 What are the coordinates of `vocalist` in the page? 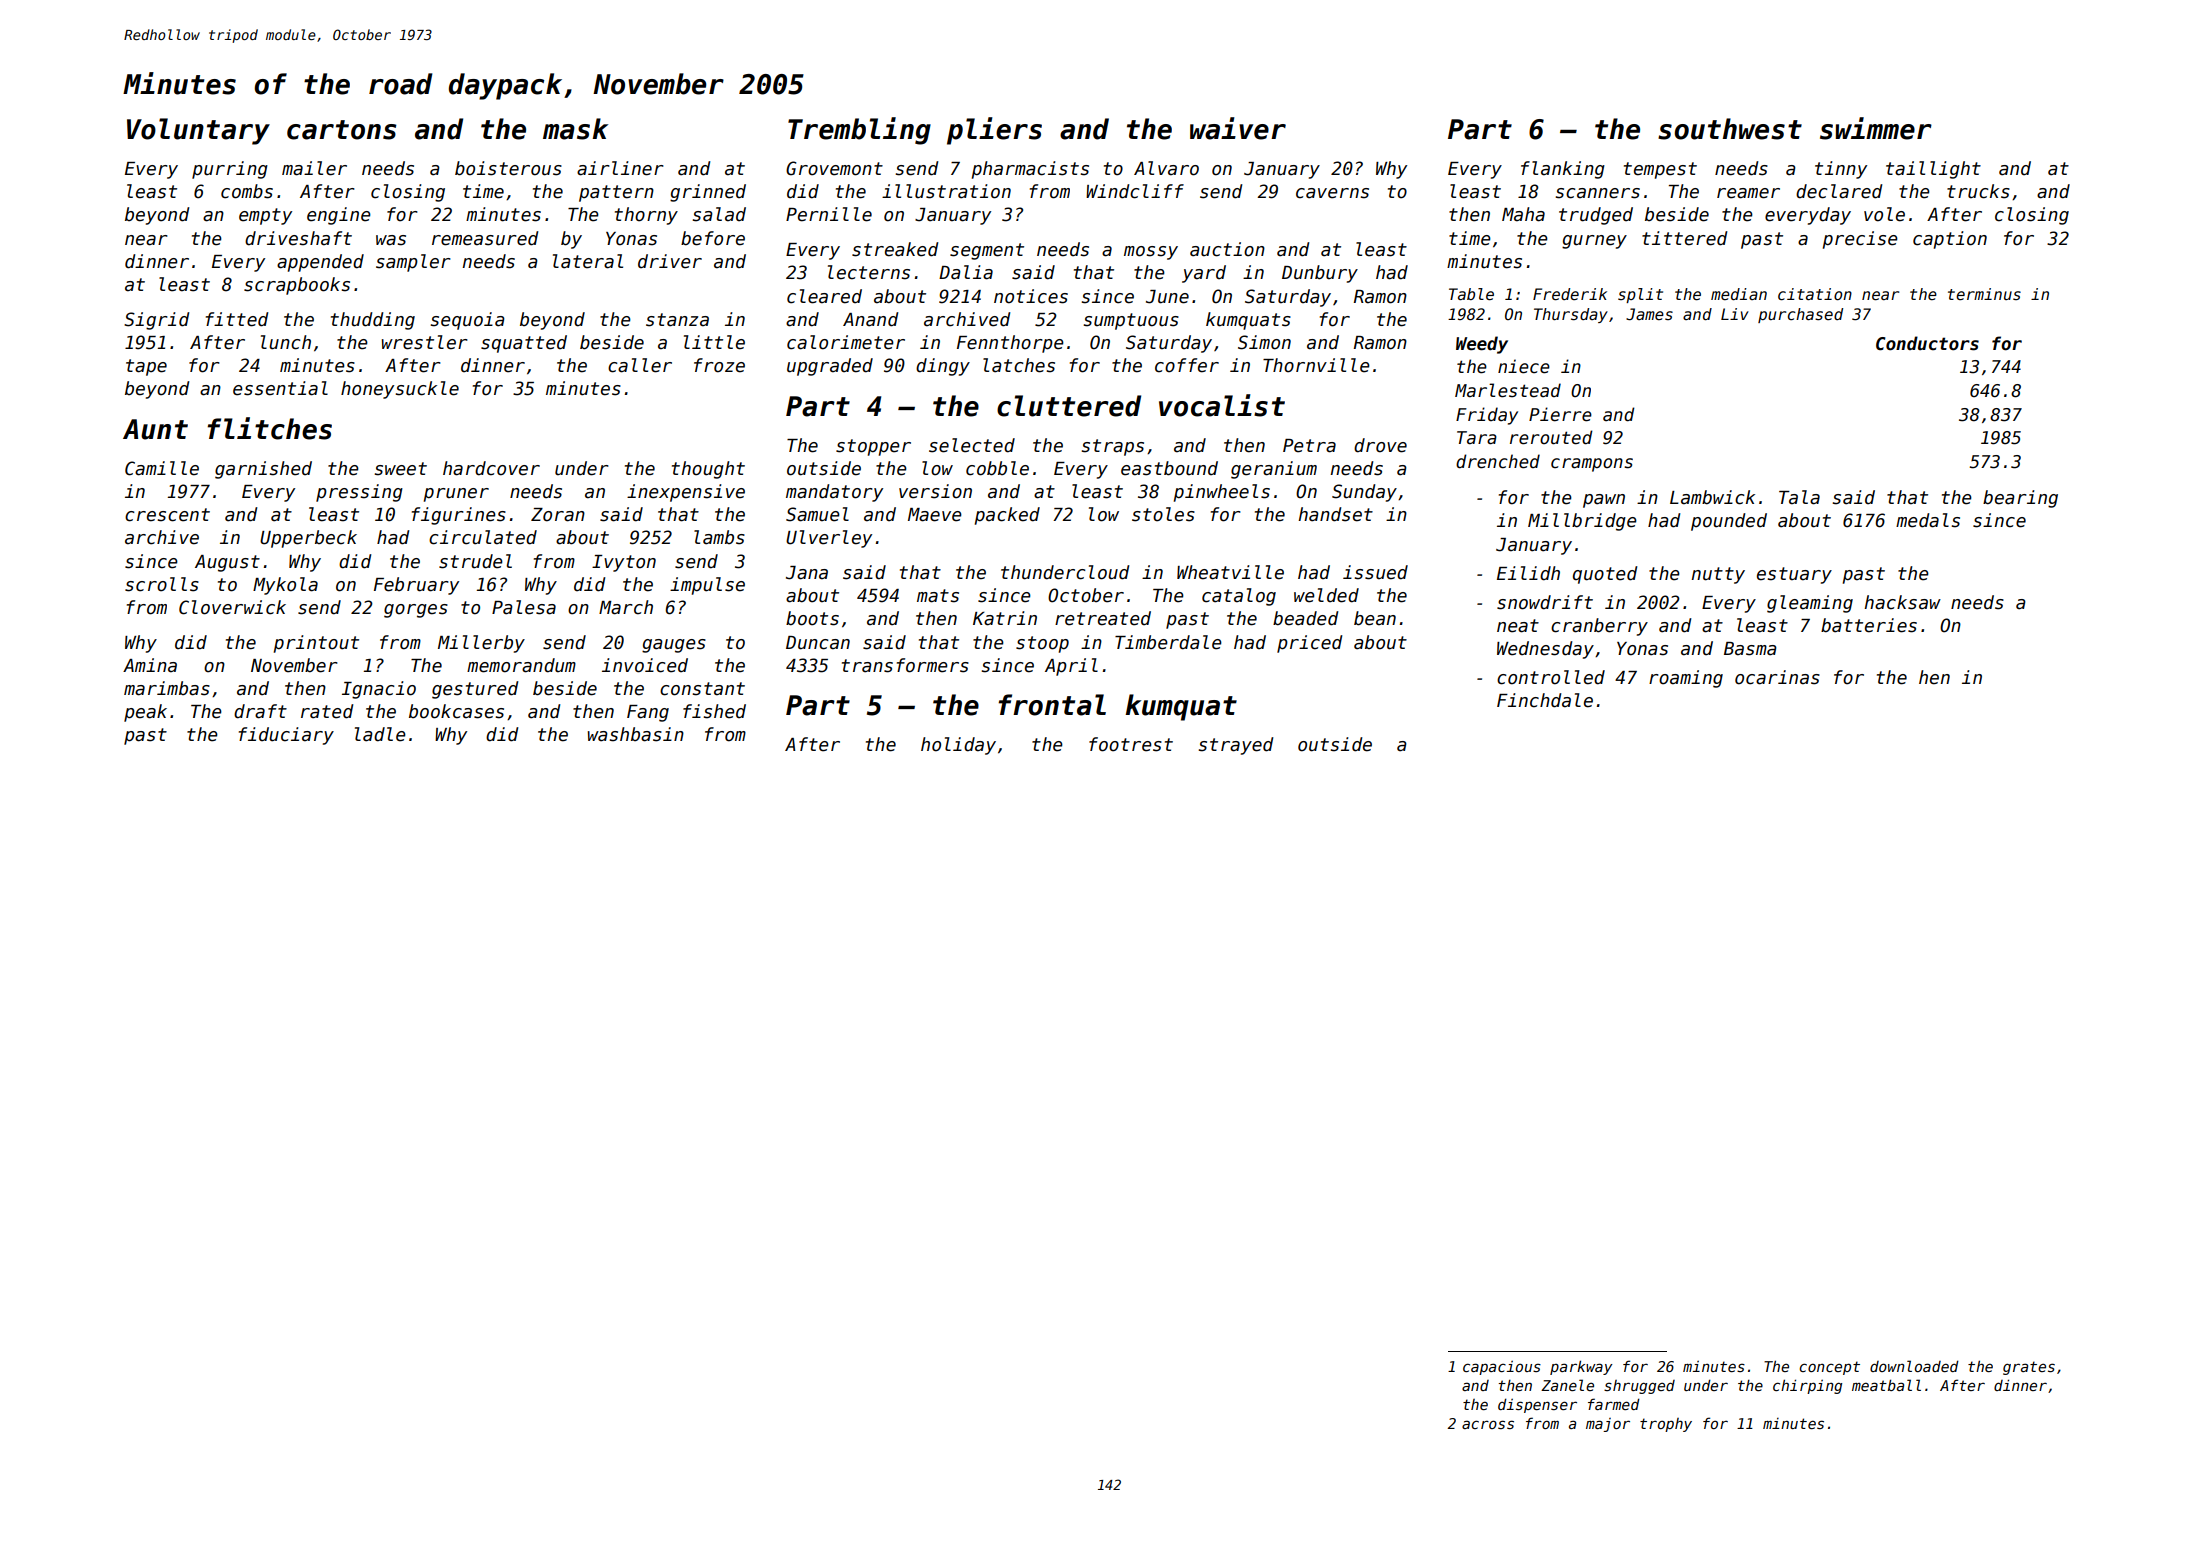 It's located at (1222, 405).
